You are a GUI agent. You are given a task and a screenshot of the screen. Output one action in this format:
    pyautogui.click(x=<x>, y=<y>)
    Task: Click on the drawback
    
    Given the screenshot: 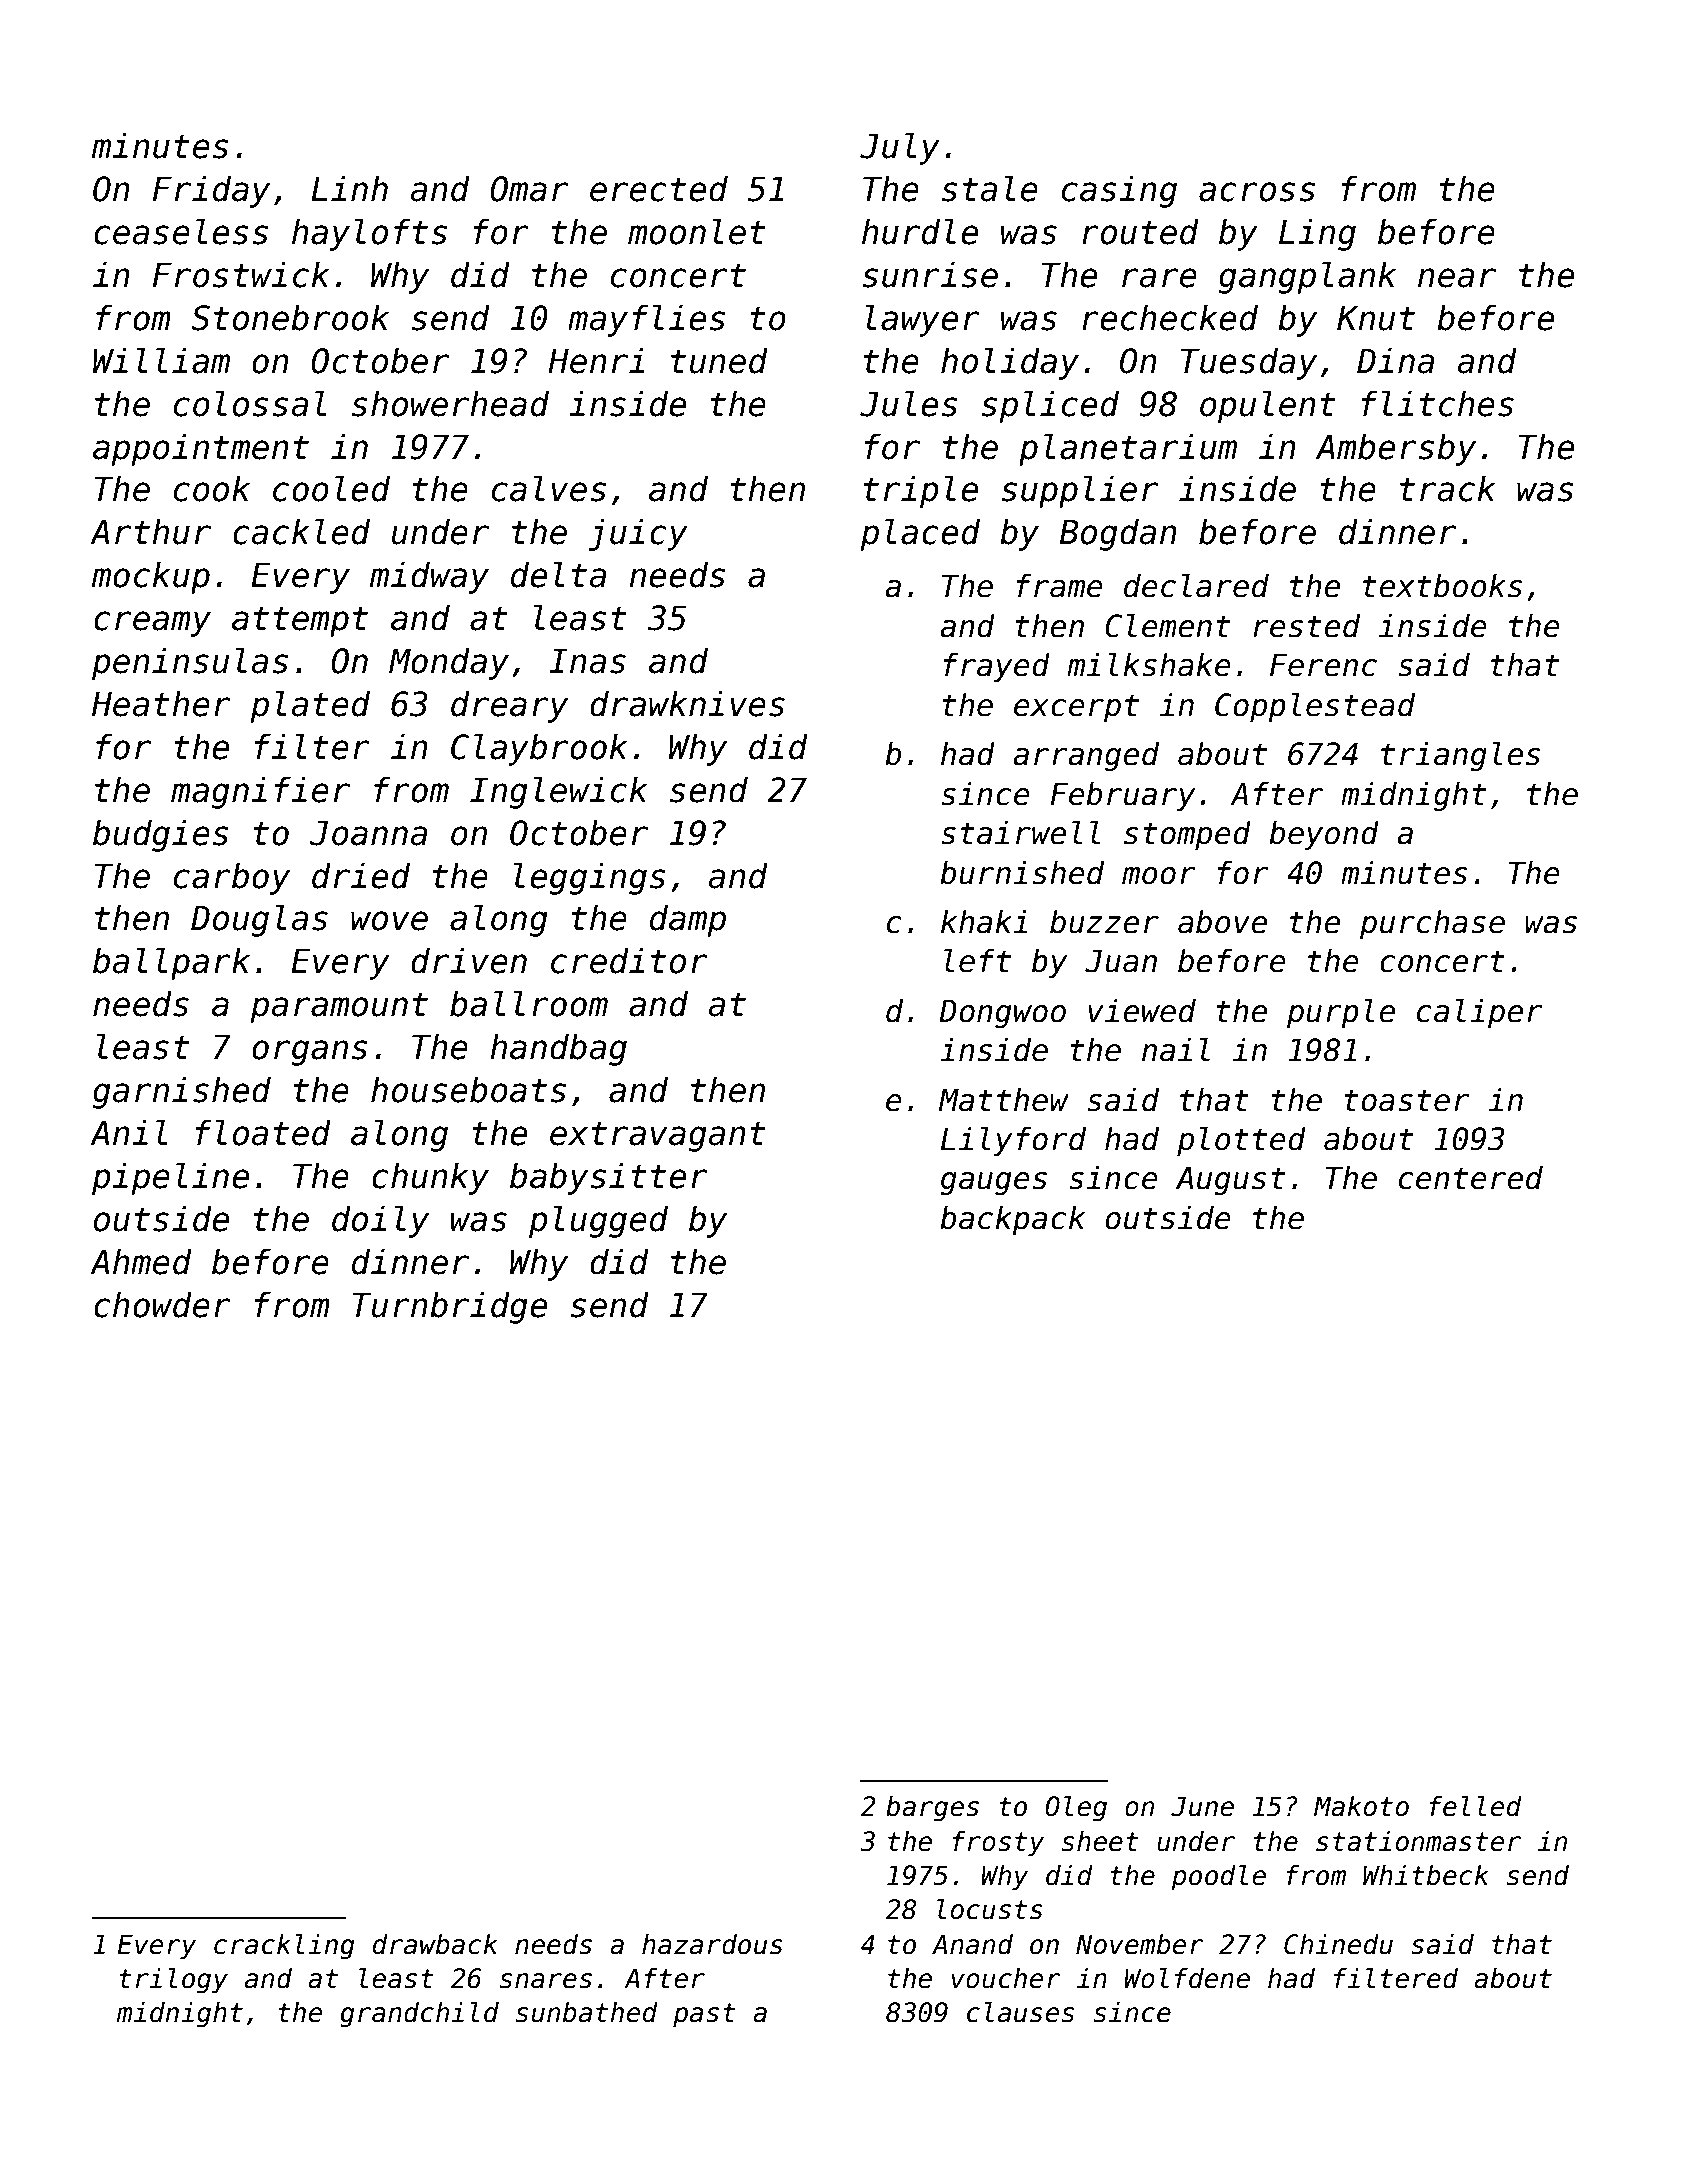 What is the action you would take?
    pyautogui.click(x=435, y=1944)
